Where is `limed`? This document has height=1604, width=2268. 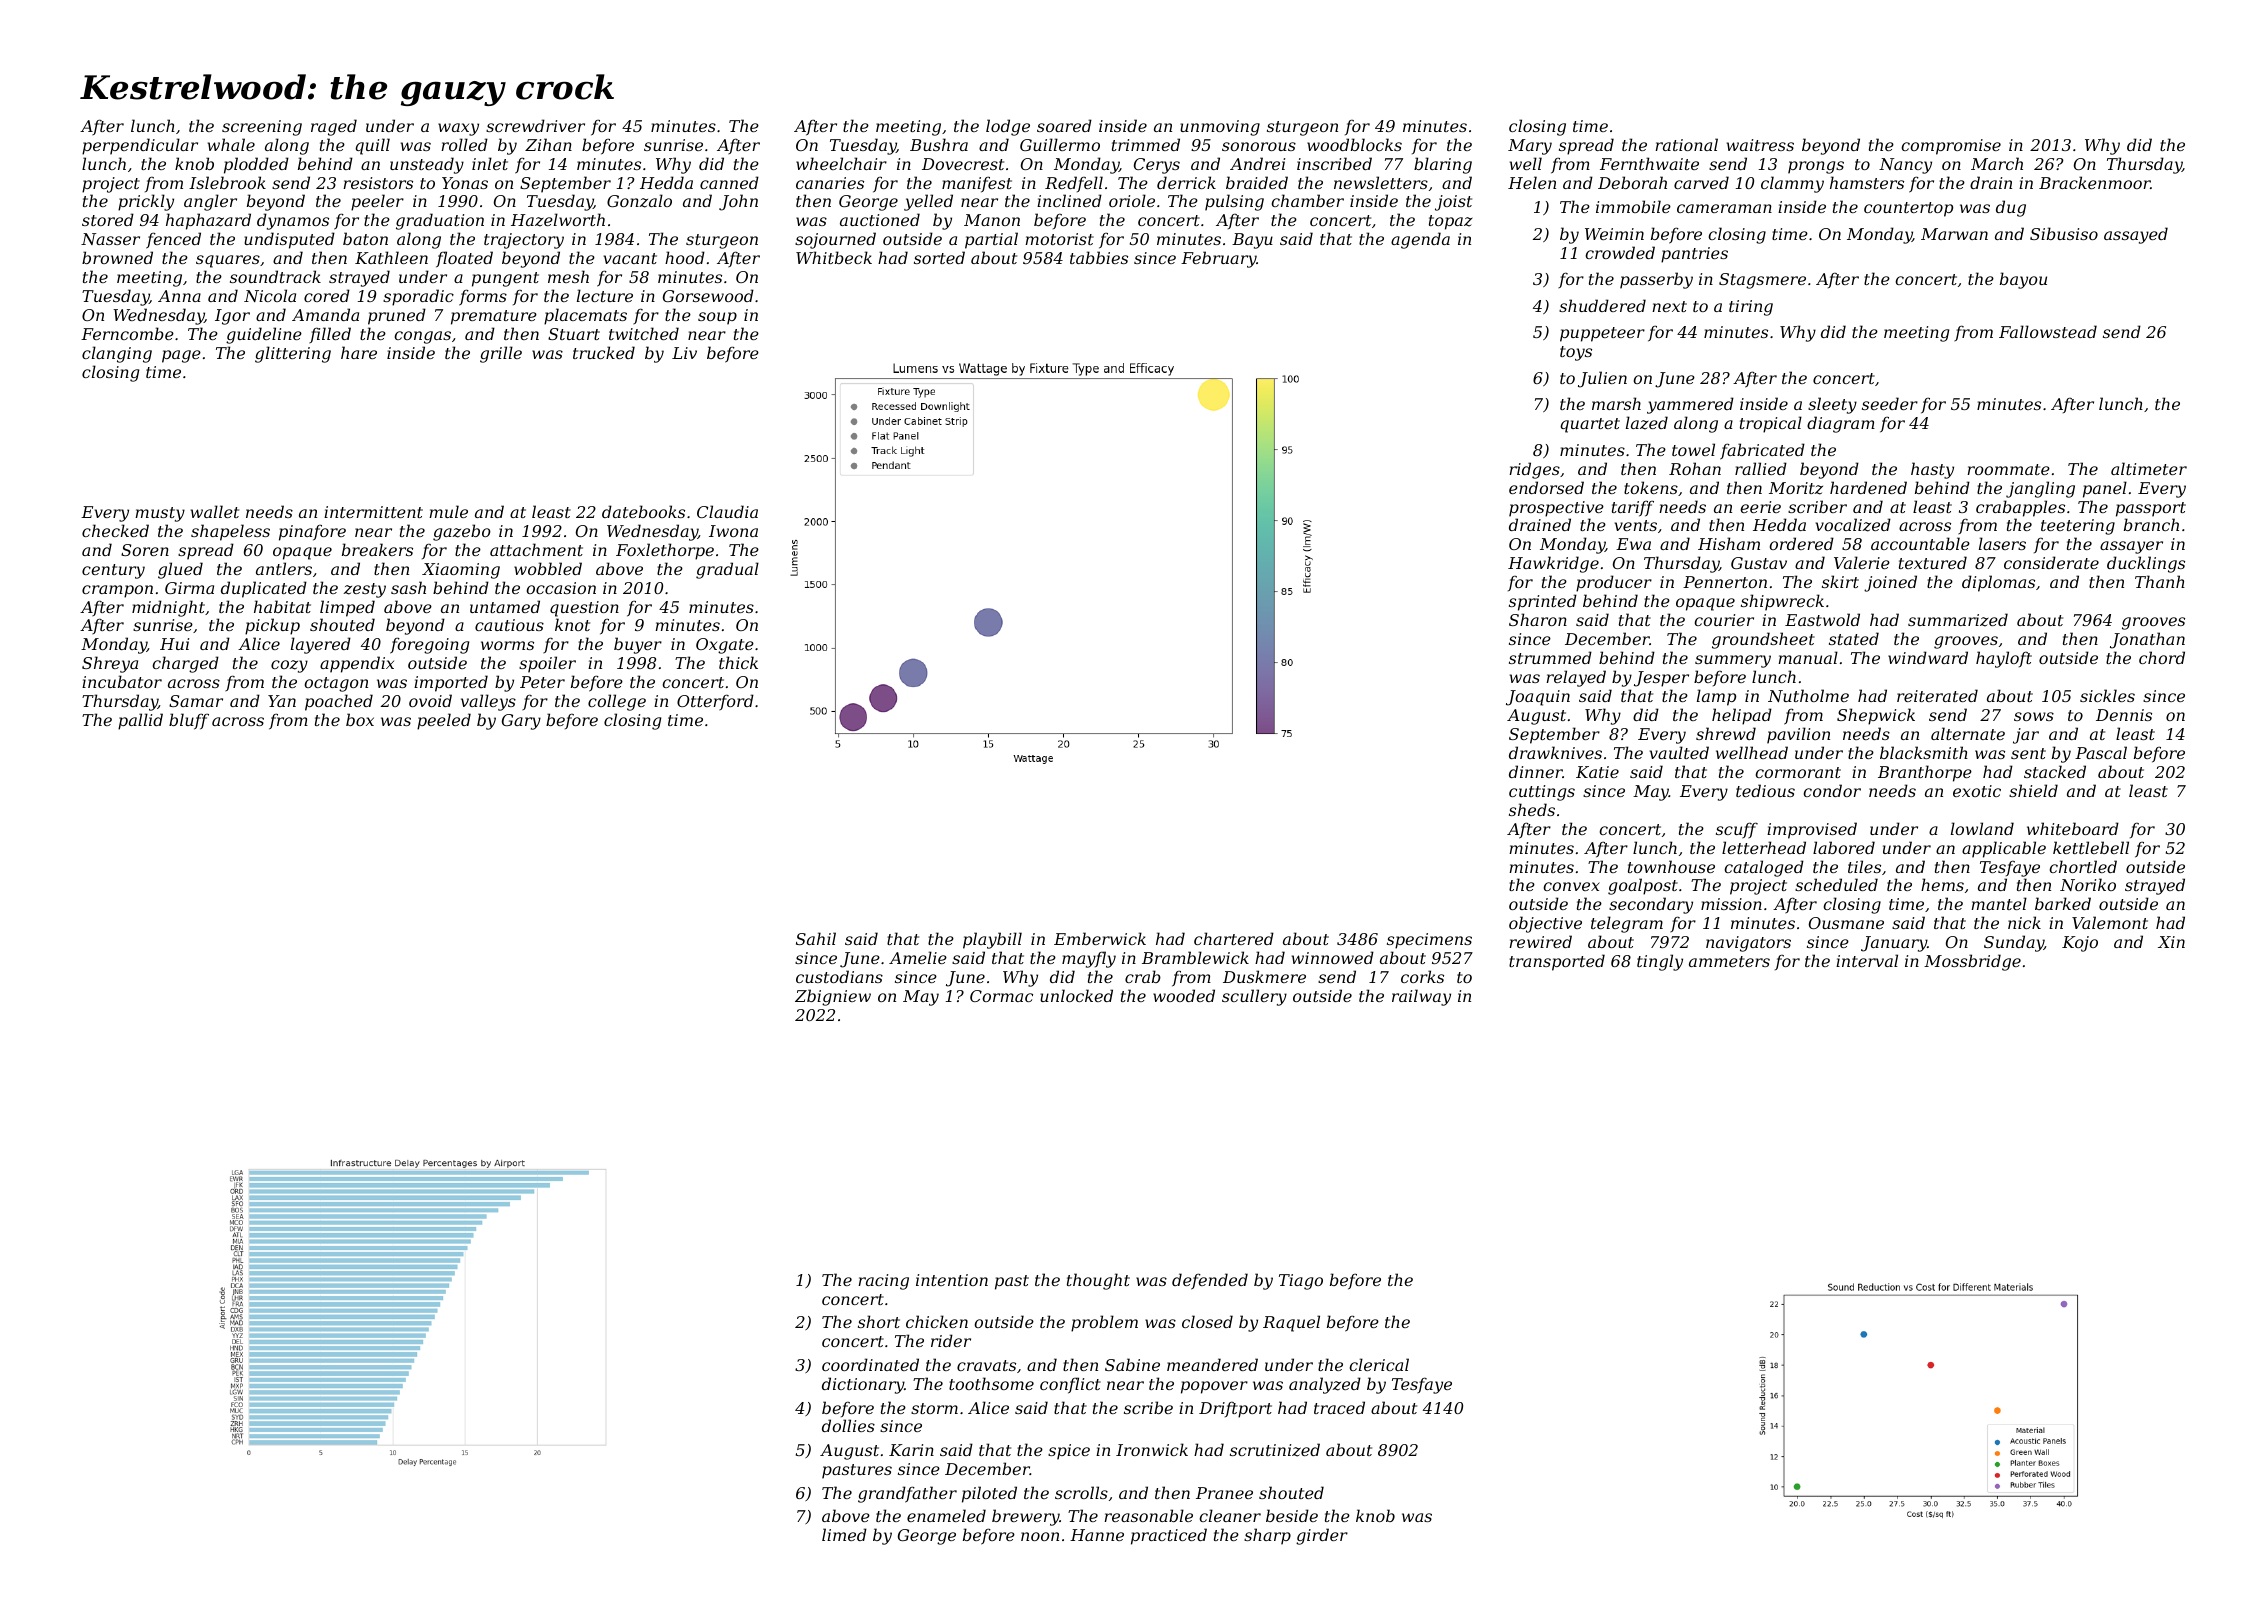
limed is located at coordinates (844, 1534).
